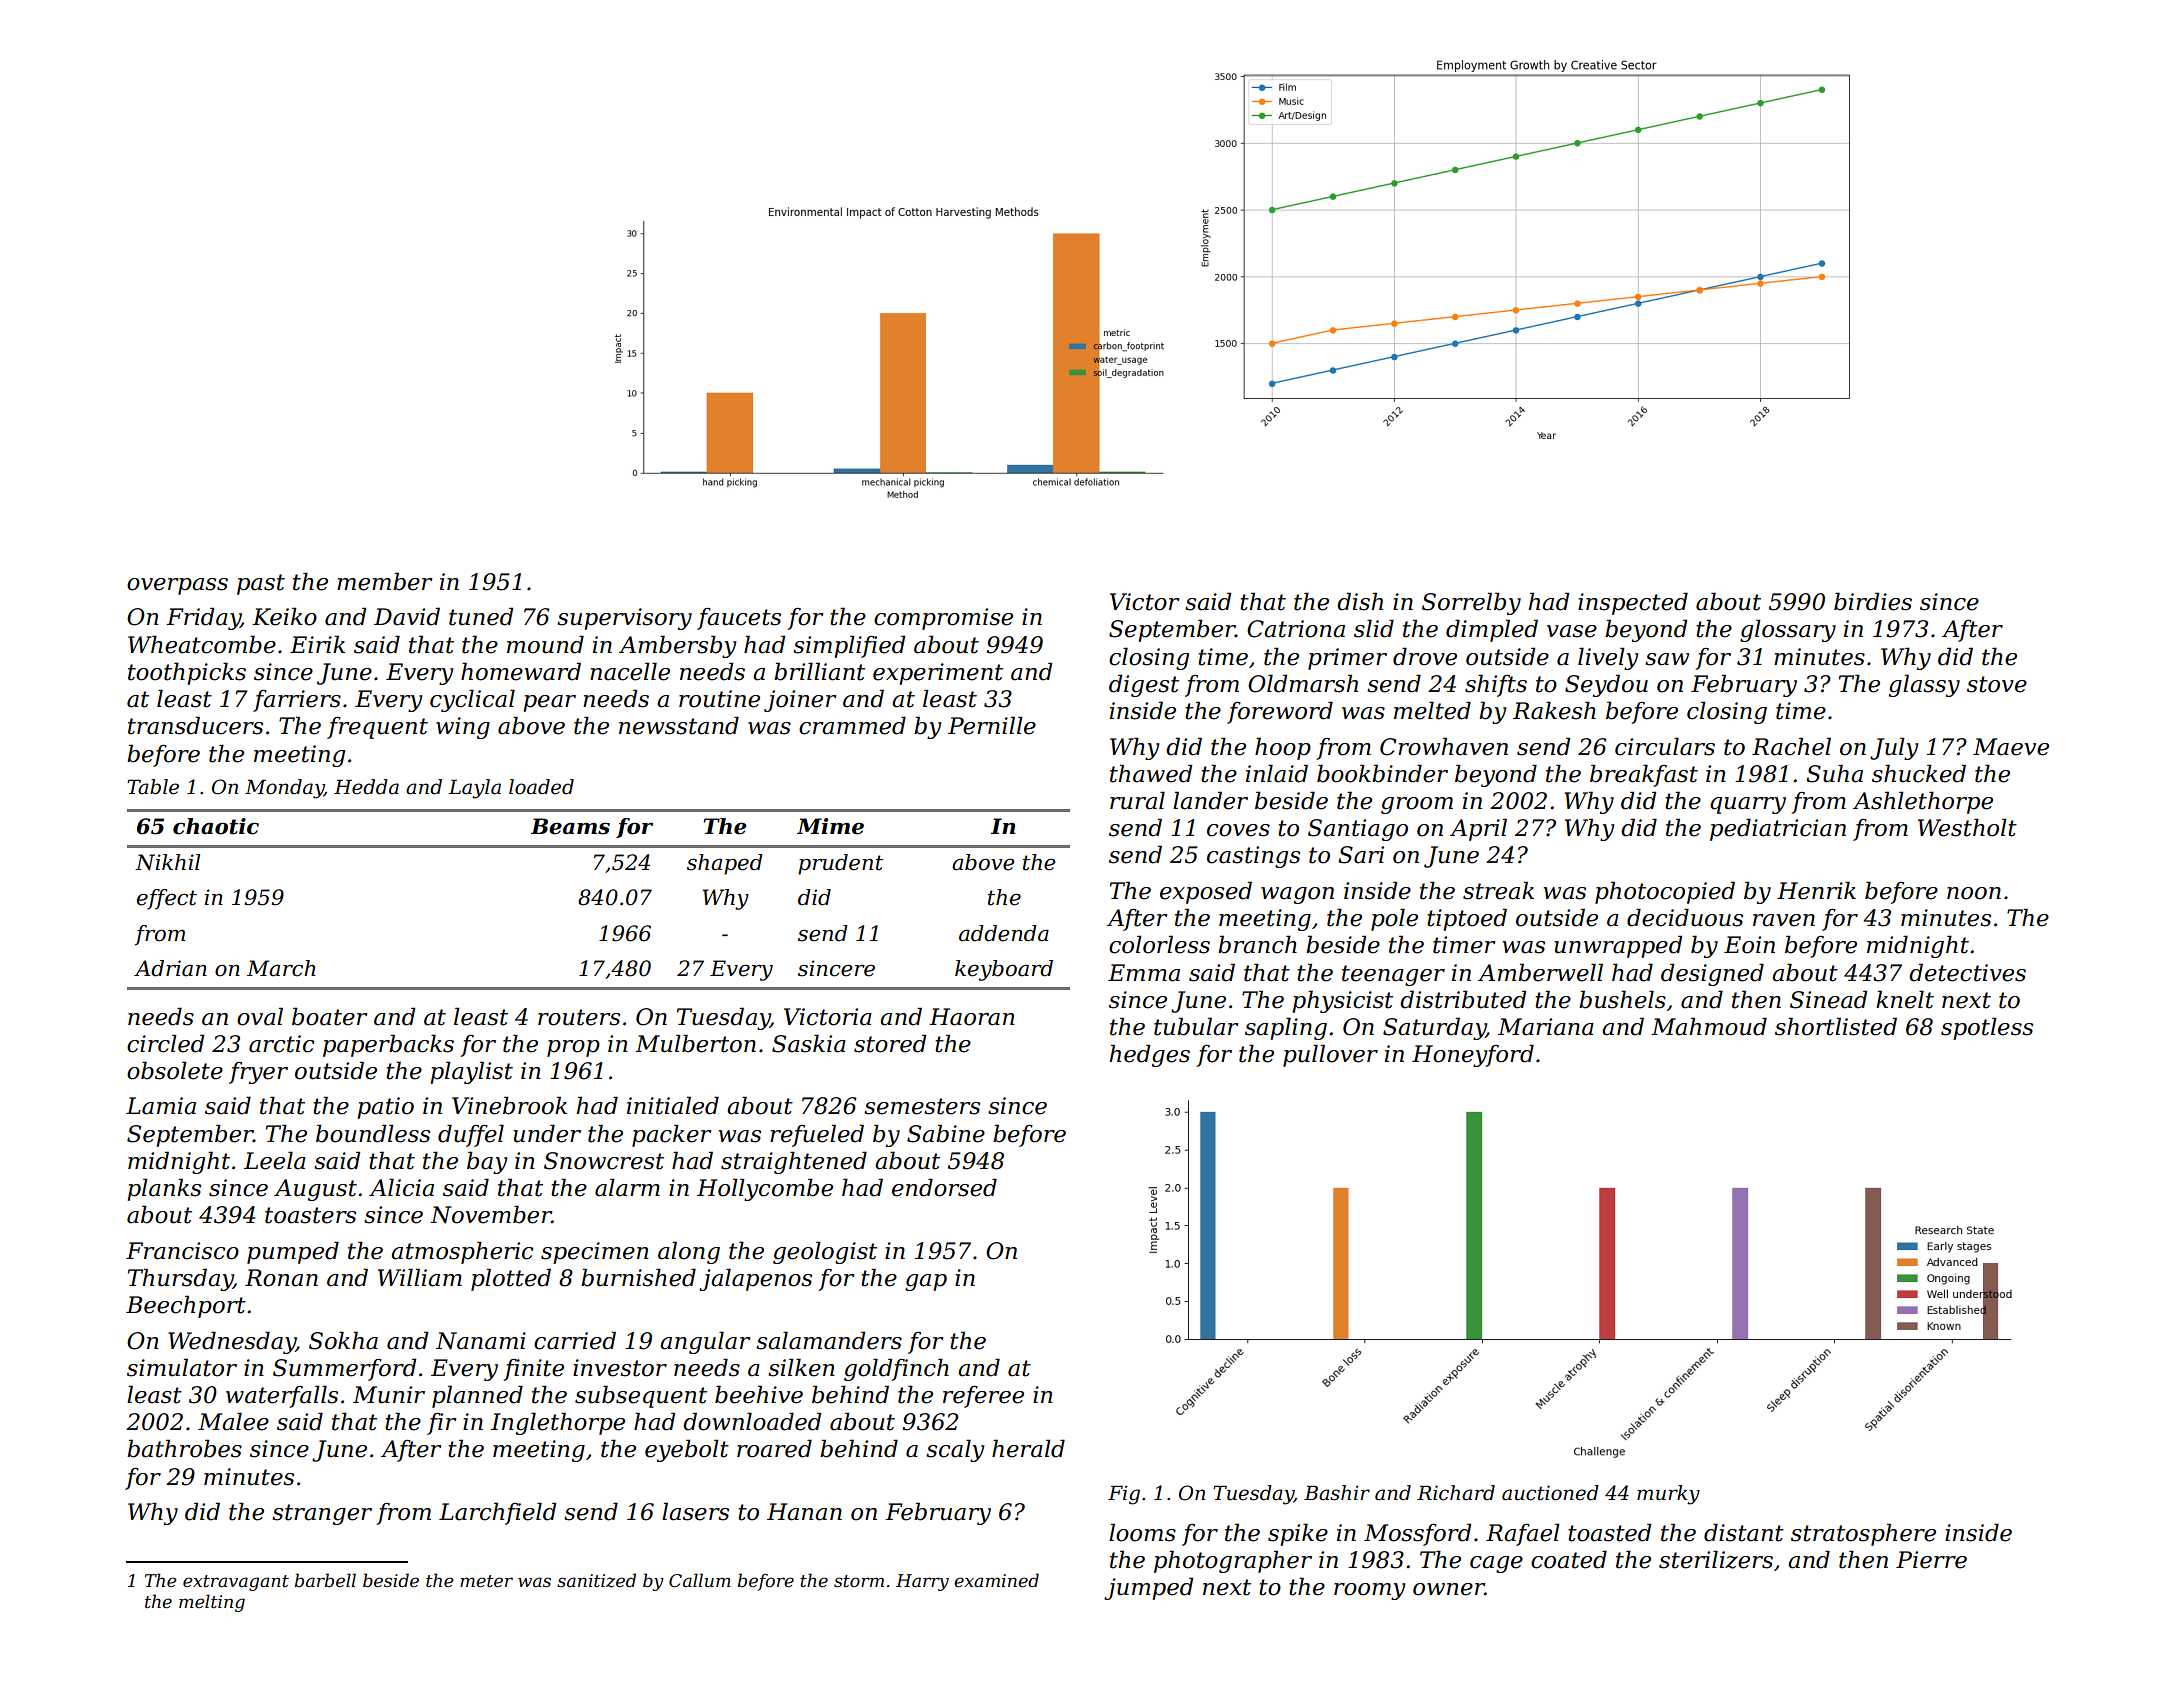 Image resolution: width=2178 pixels, height=1683 pixels. Describe the element at coordinates (983, 1397) in the screenshot. I see `referee` at that location.
